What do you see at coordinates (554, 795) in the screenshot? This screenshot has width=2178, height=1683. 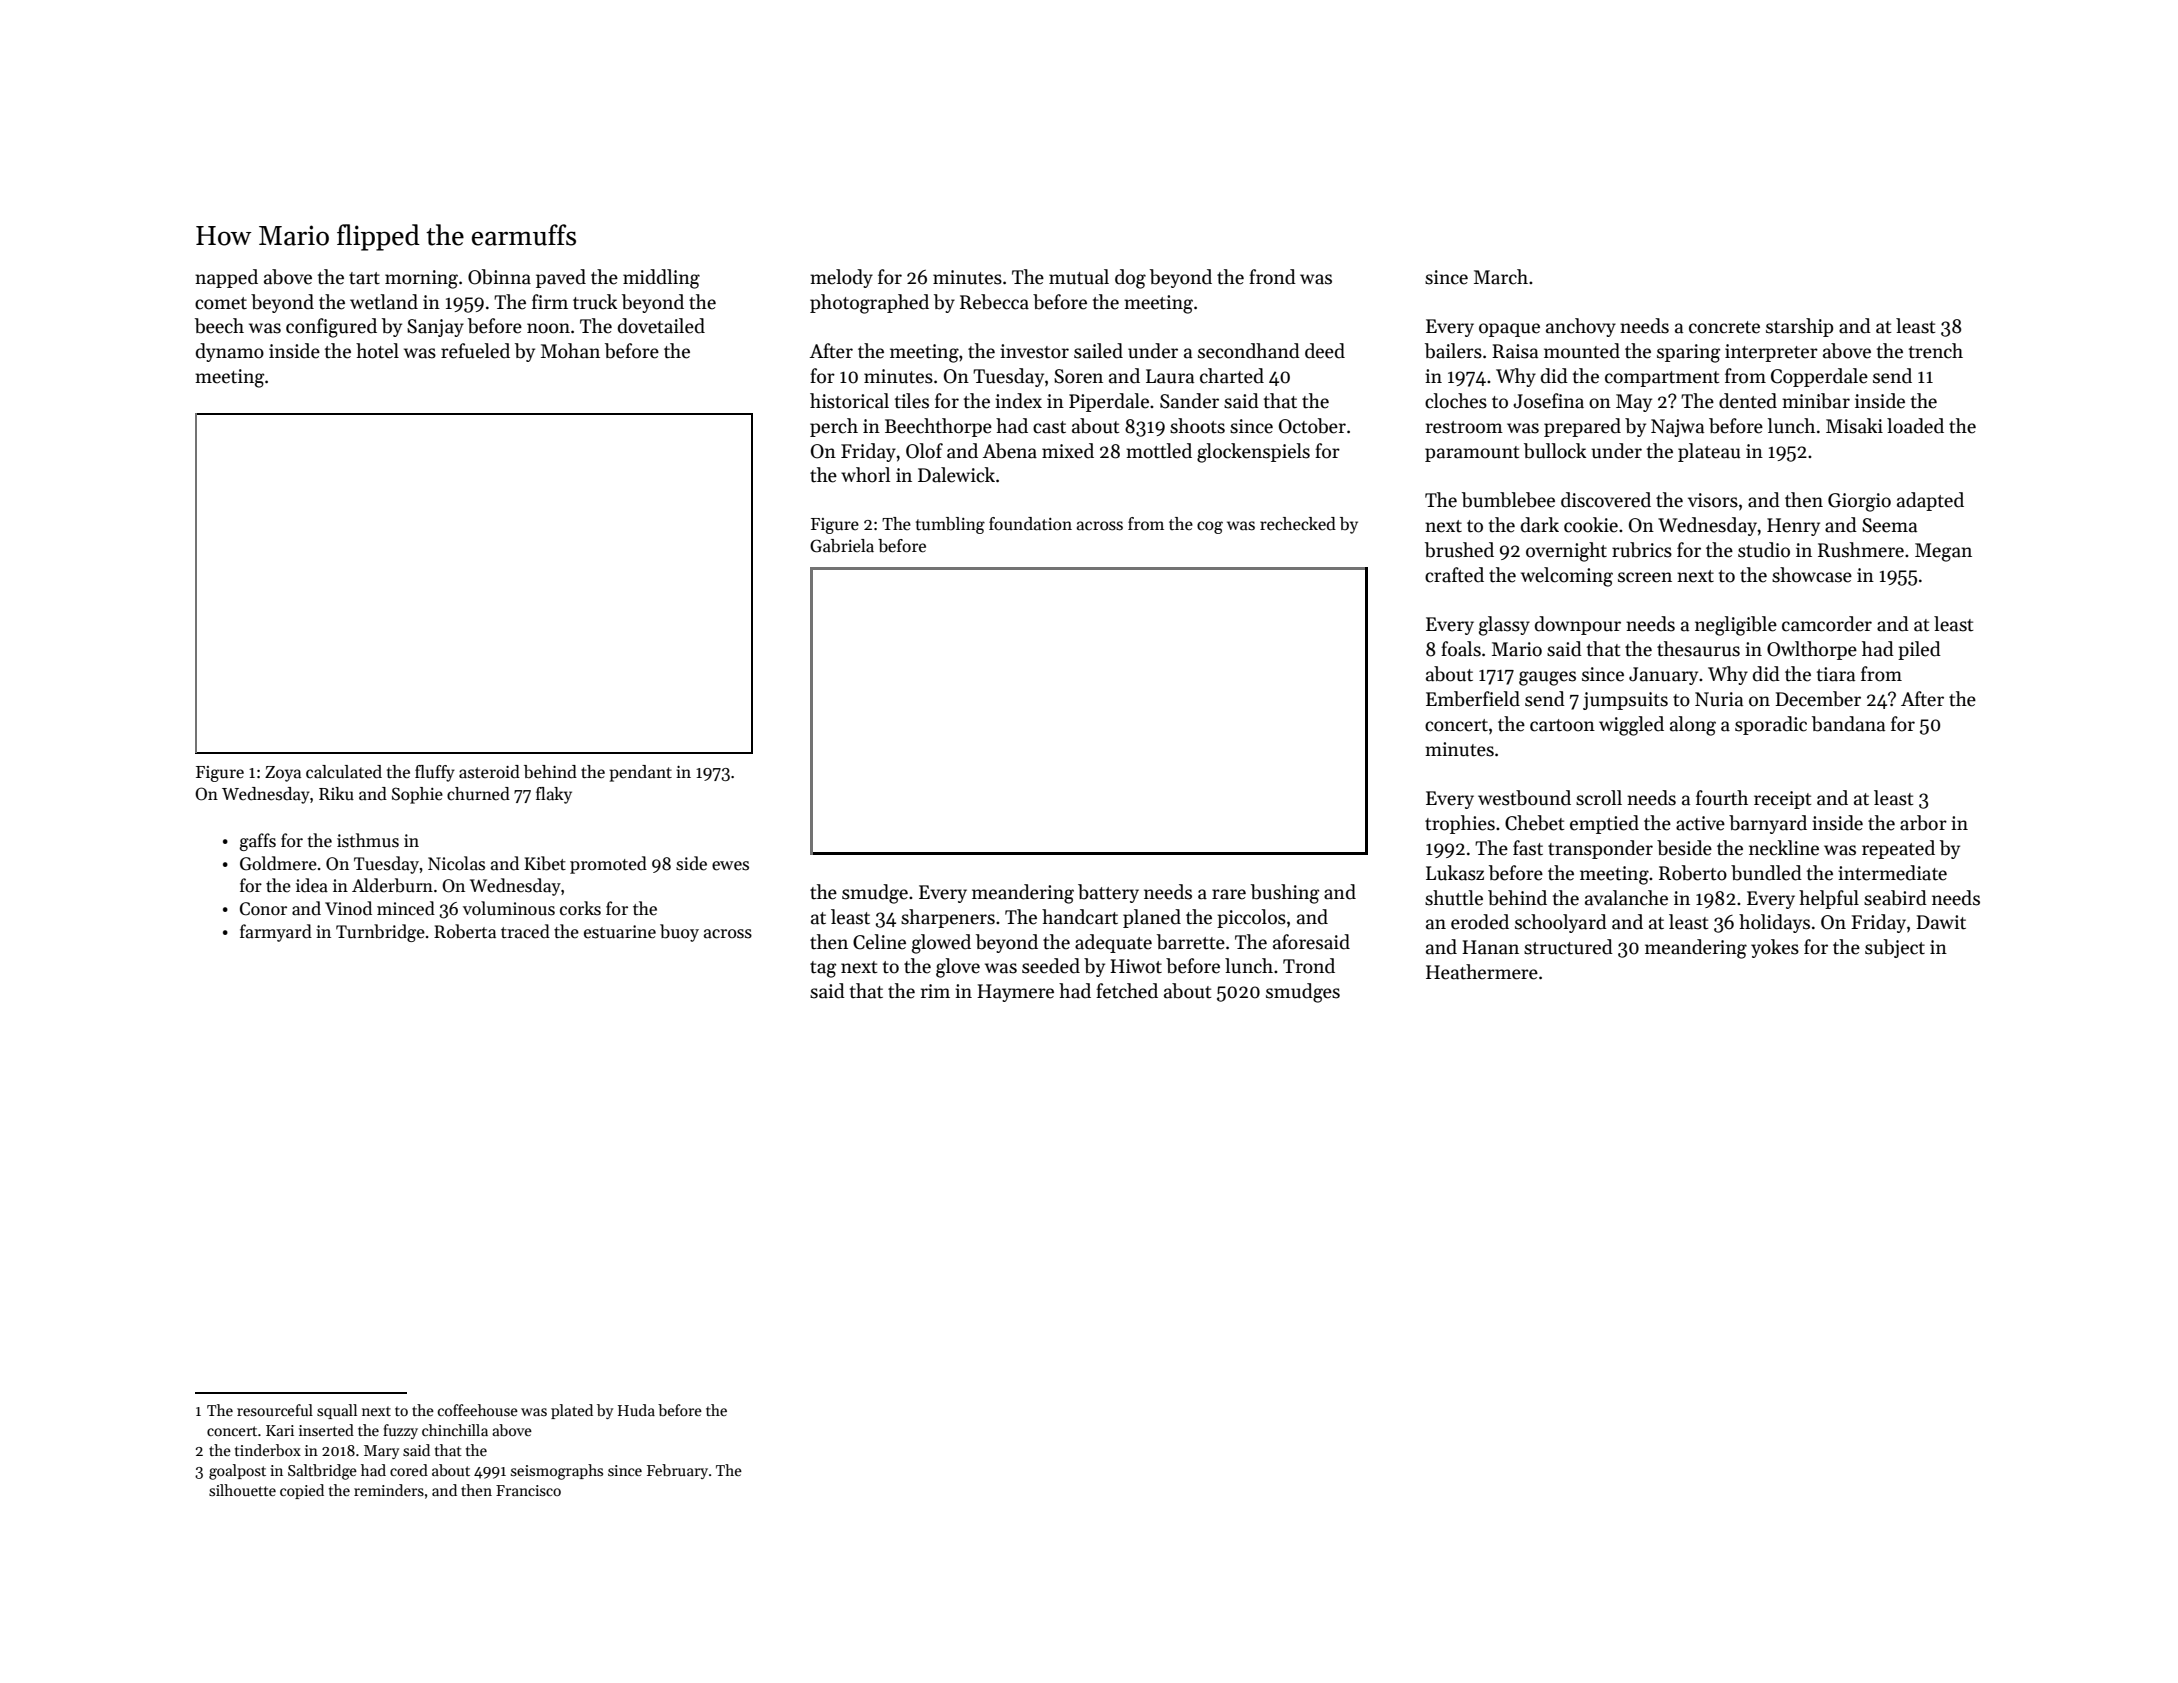 I see `flaky` at bounding box center [554, 795].
